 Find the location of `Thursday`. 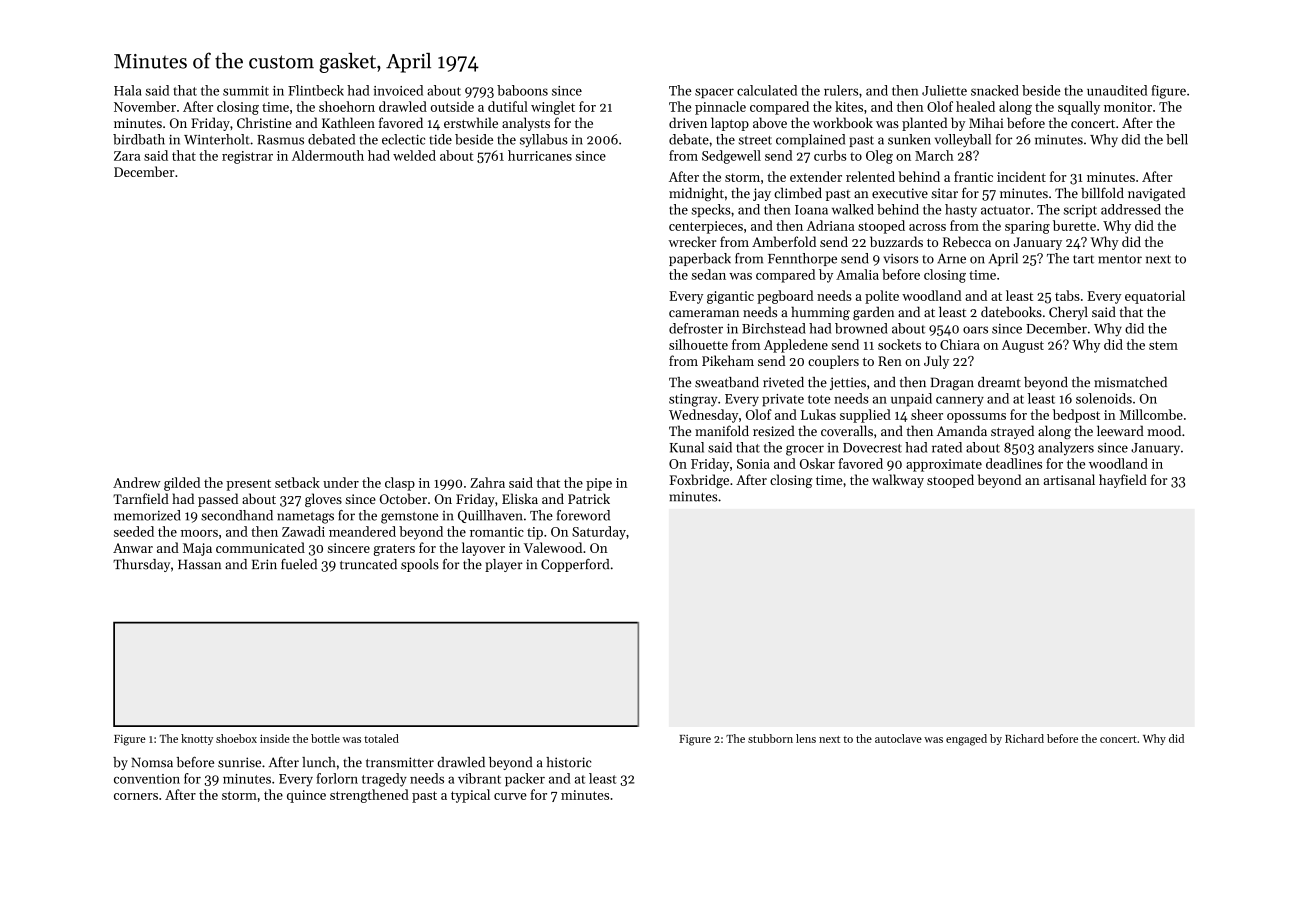

Thursday is located at coordinates (141, 565).
